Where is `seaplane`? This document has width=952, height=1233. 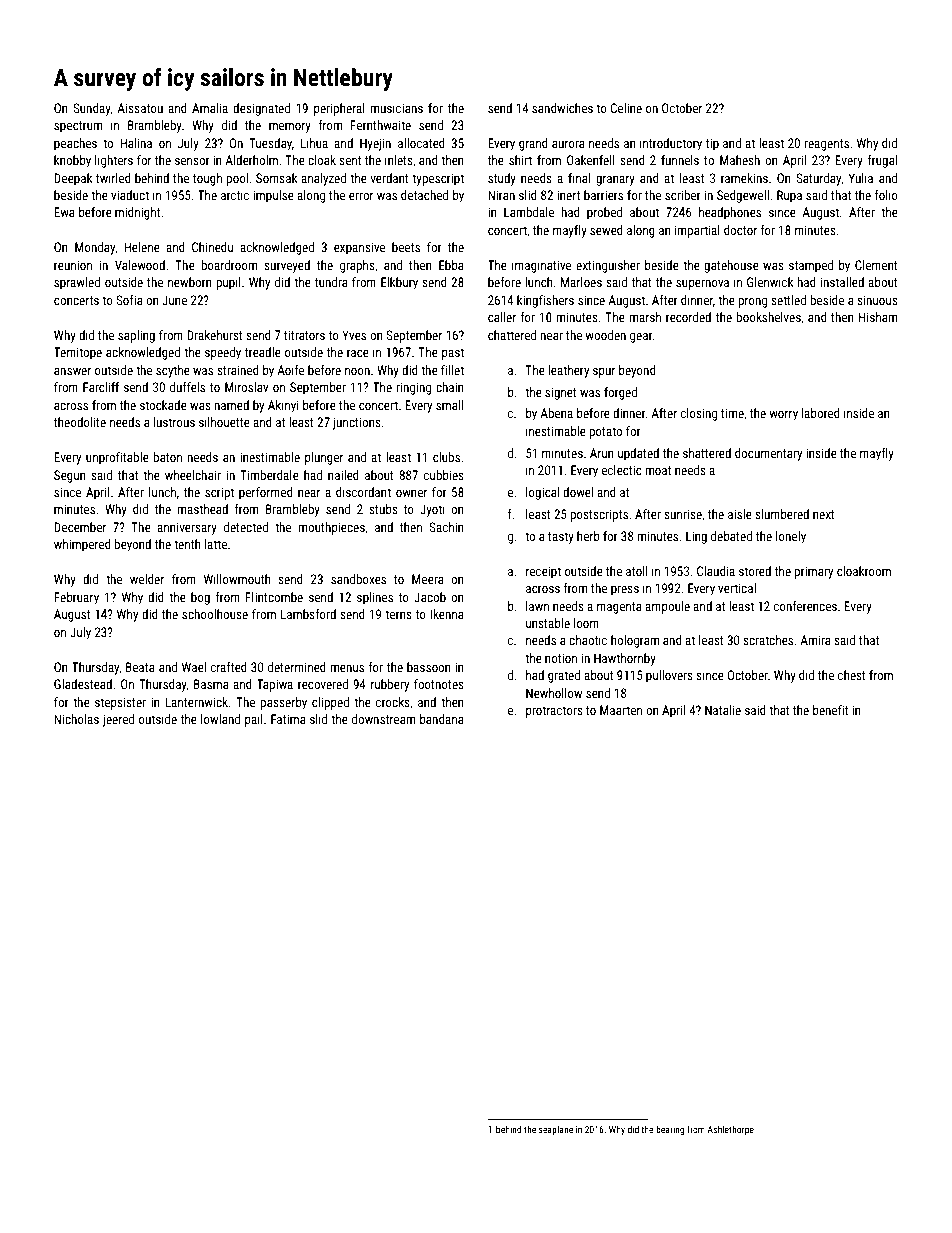 seaplane is located at coordinates (556, 1130).
